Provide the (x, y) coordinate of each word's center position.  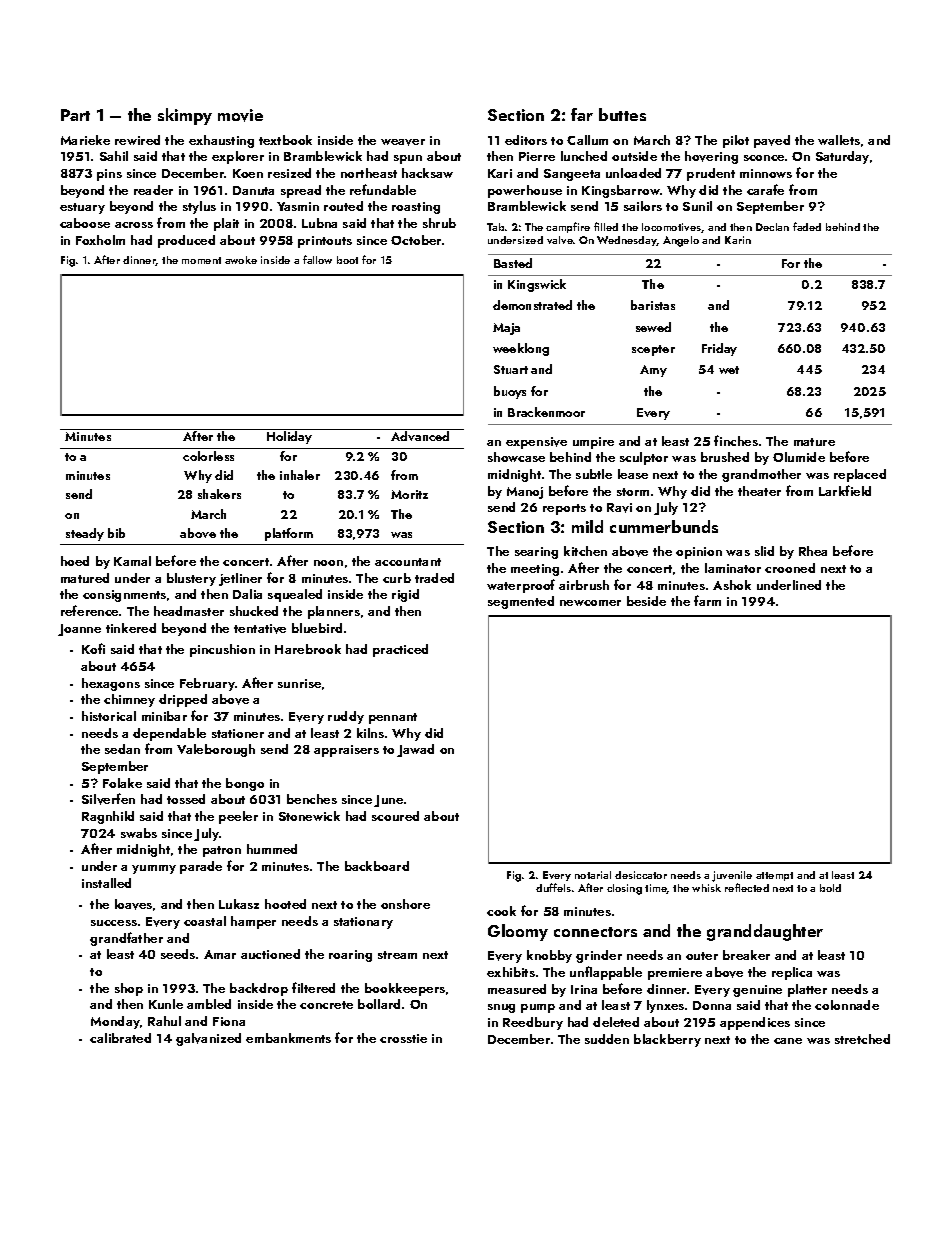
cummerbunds (664, 526)
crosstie (403, 1038)
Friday (719, 349)
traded (434, 578)
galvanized (208, 1039)
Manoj (525, 493)
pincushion (222, 650)
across (134, 225)
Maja (506, 329)
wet (729, 370)
